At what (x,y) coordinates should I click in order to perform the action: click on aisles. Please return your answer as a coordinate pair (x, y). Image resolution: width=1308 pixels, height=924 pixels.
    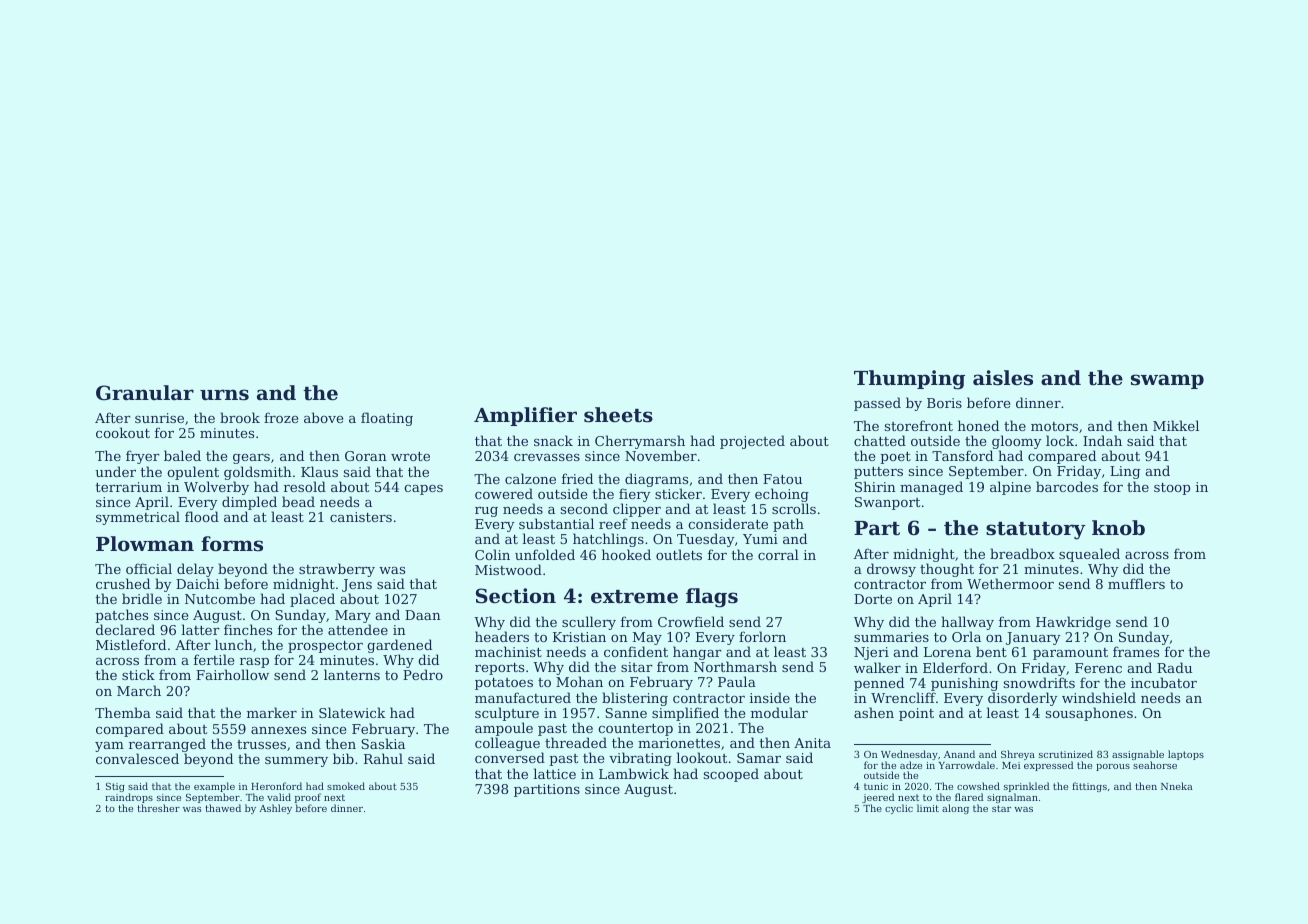
    Looking at the image, I should click on (1003, 378).
